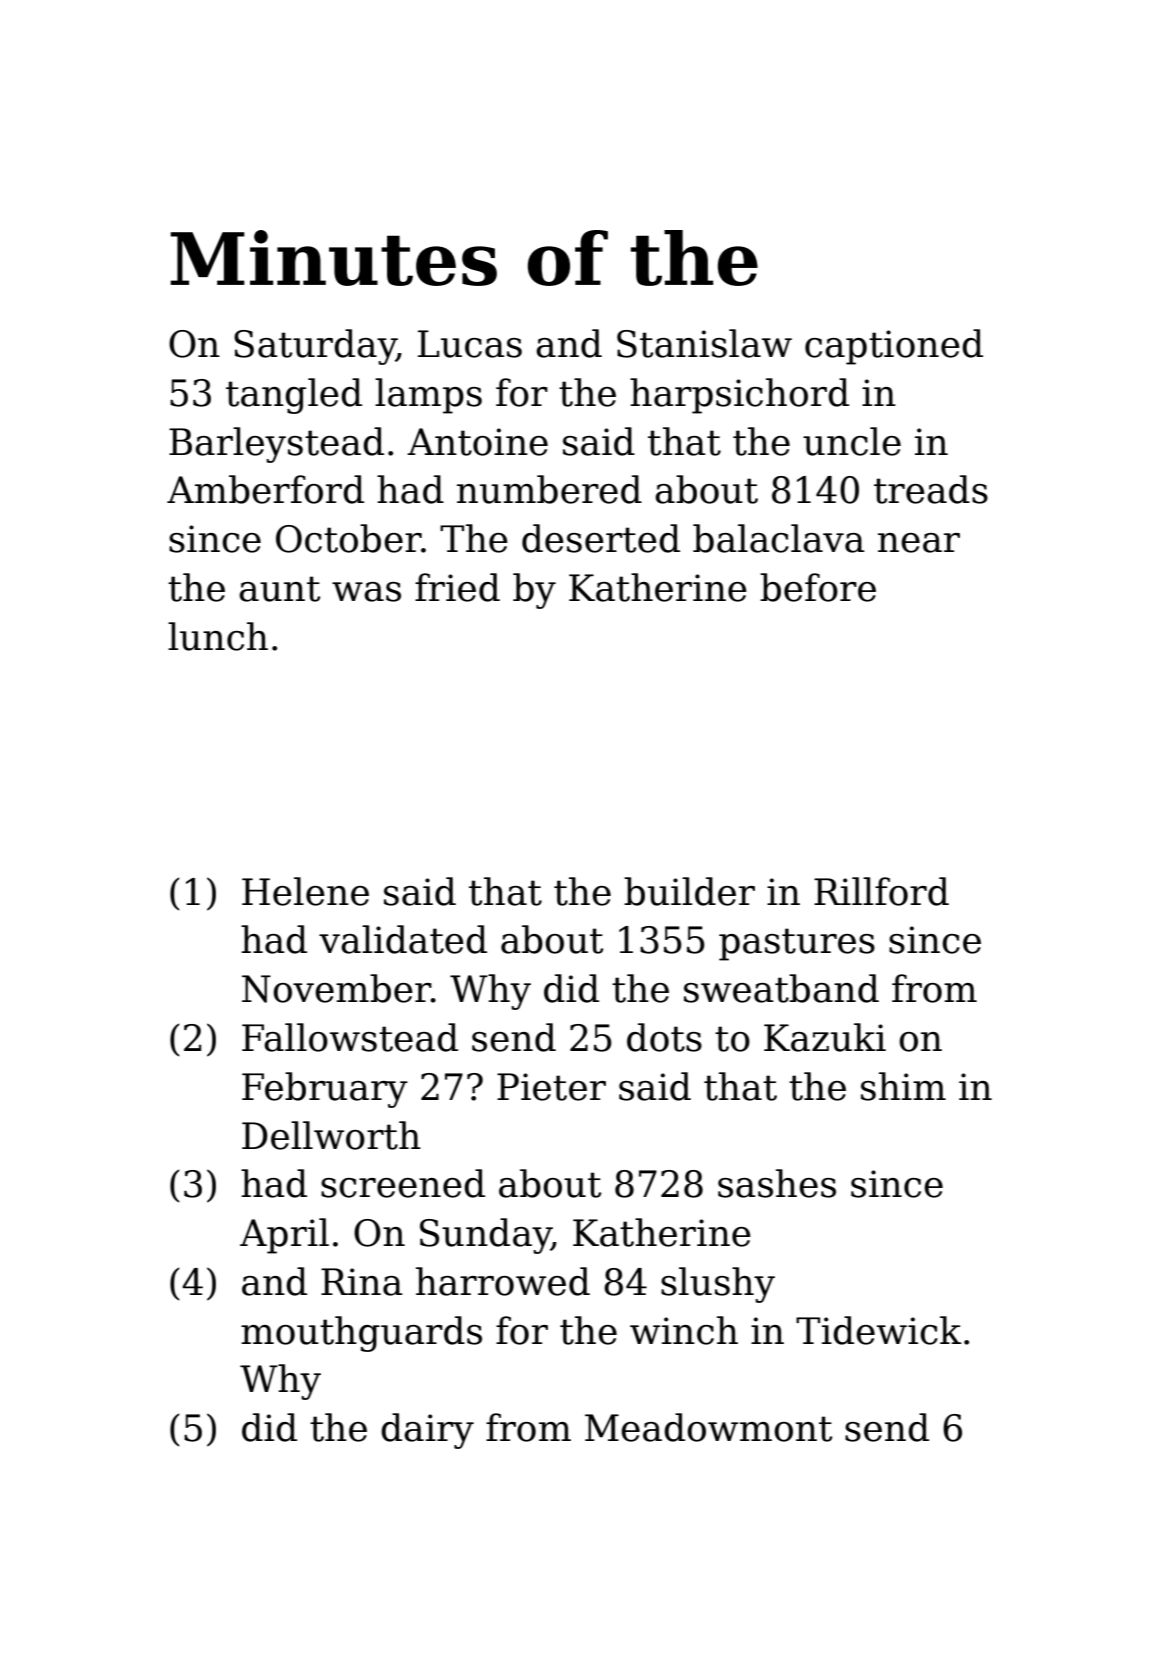 The image size is (1165, 1654). Describe the element at coordinates (305, 891) in the image. I see `Helene` at that location.
